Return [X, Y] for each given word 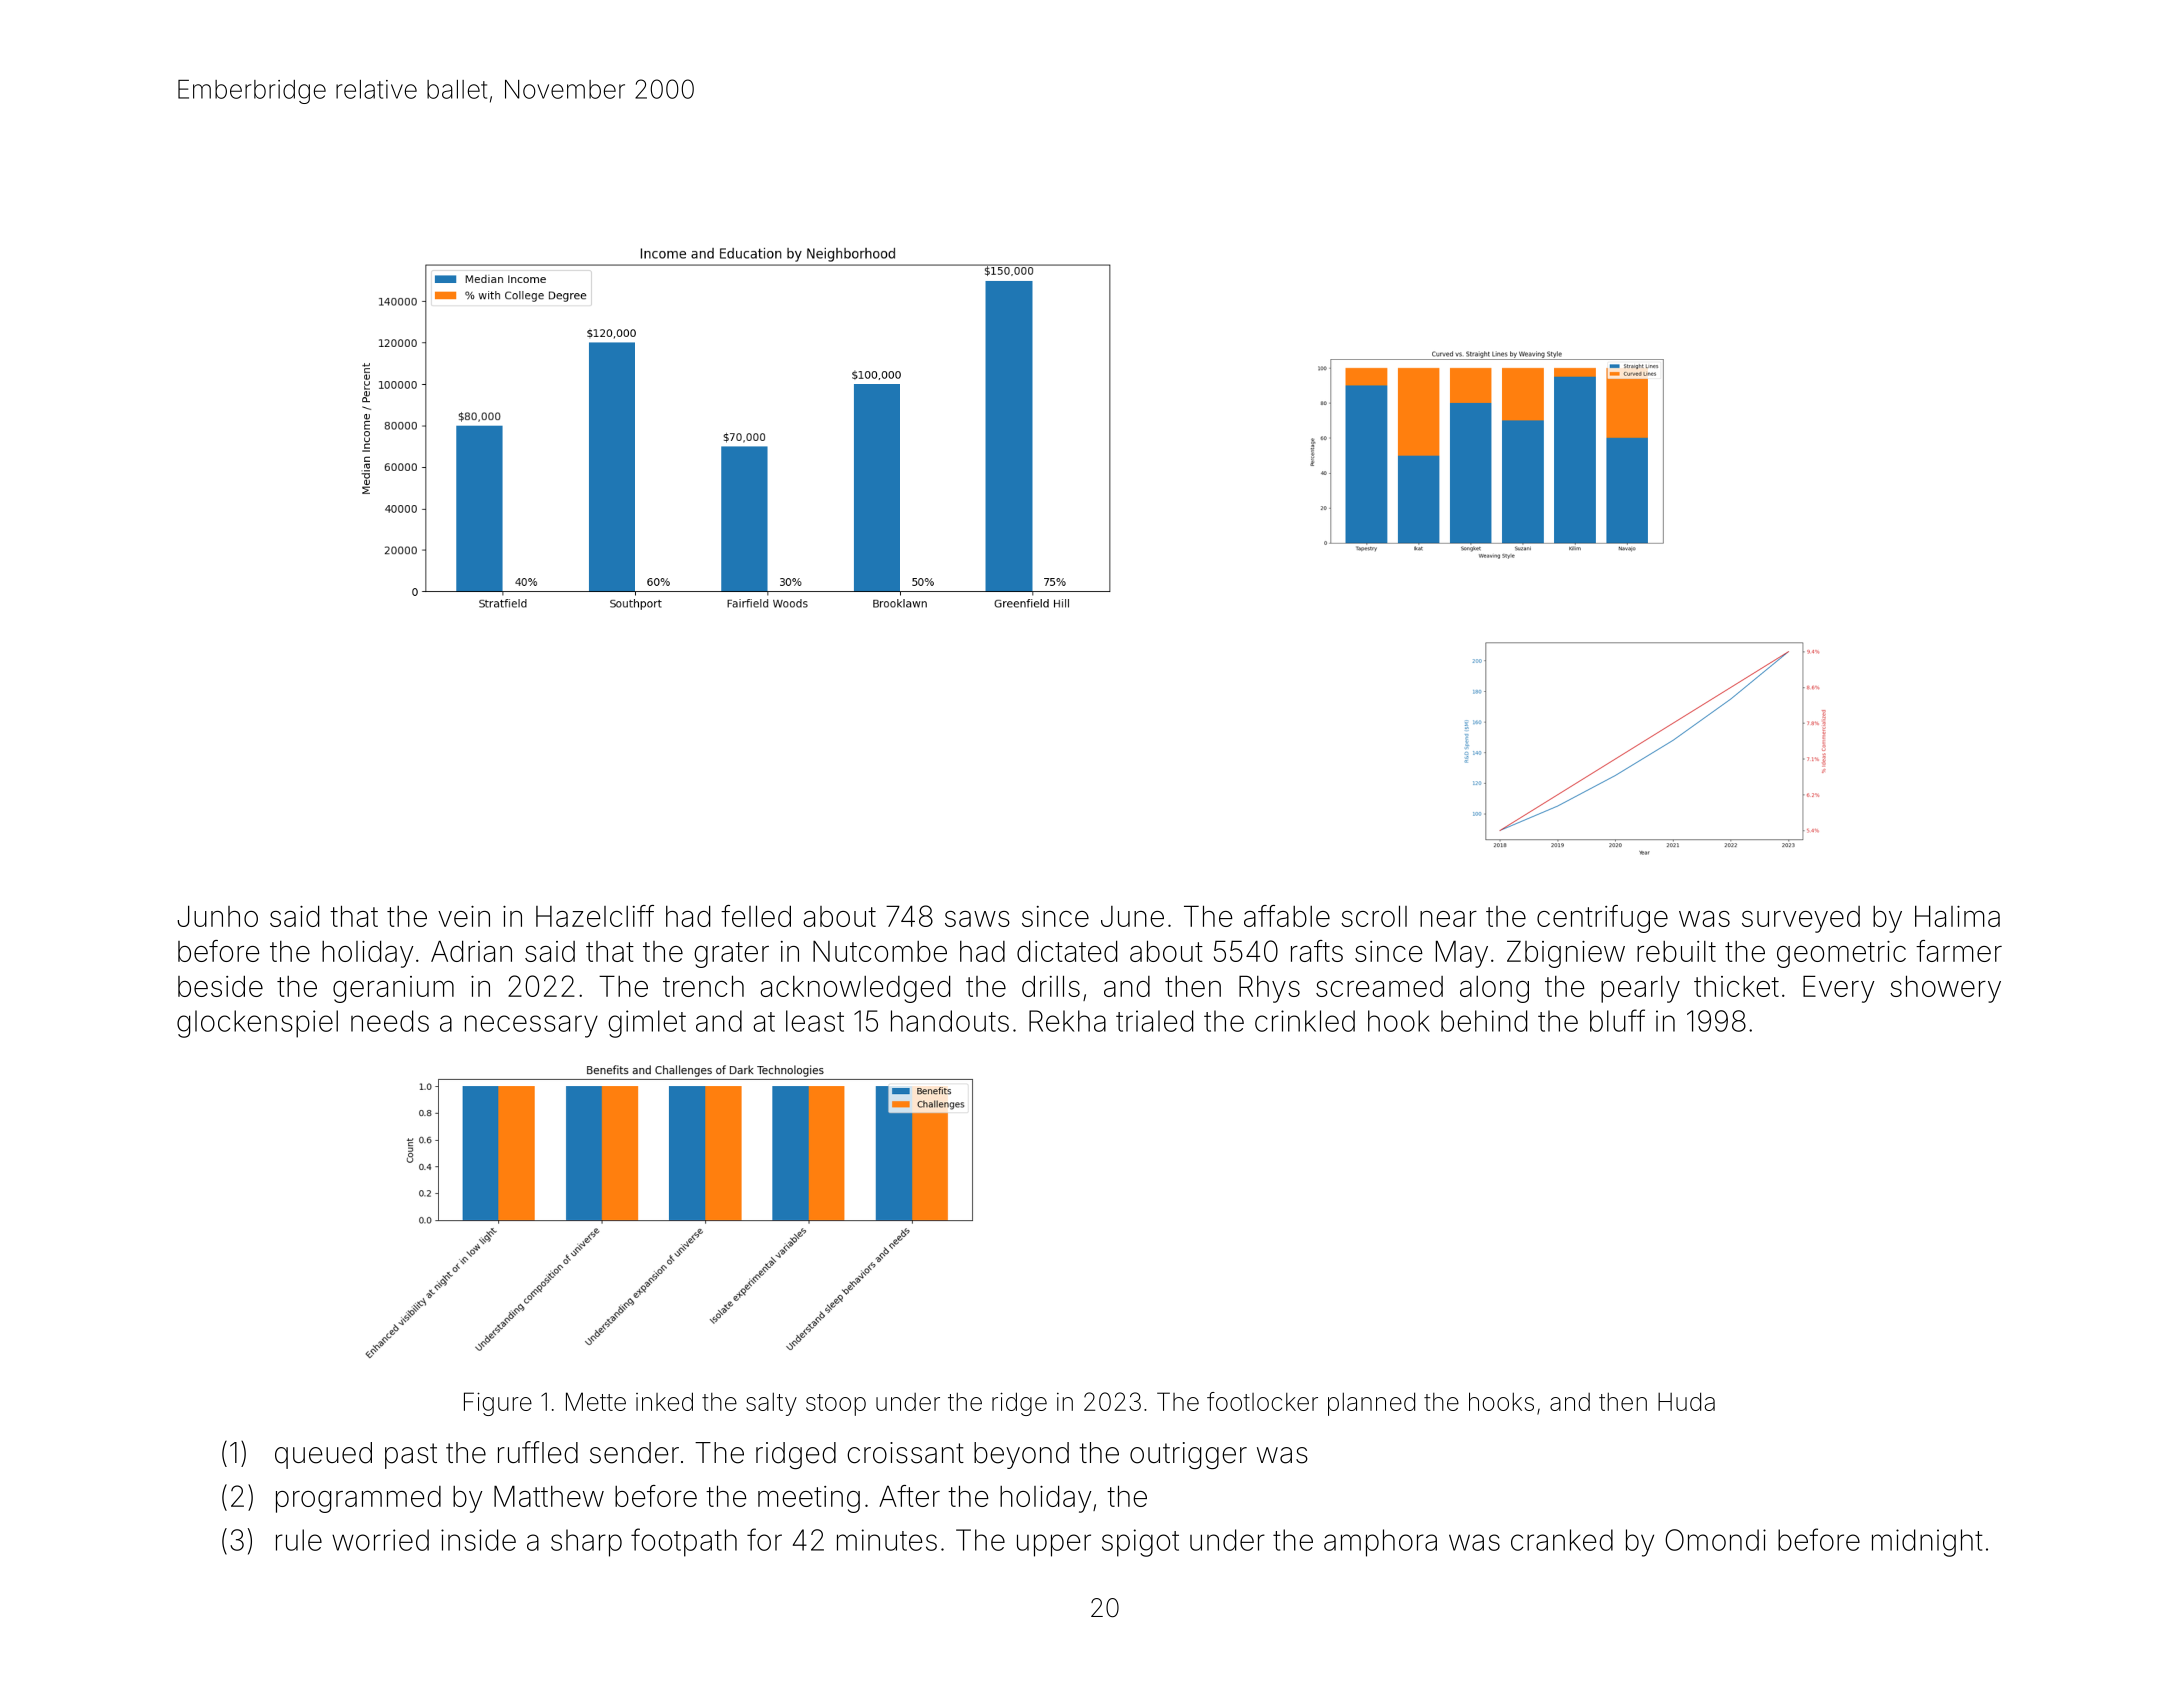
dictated [1067, 951]
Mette [596, 1401]
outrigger [1188, 1455]
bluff [1617, 1020]
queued [323, 1455]
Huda [1686, 1401]
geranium [393, 989]
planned [1371, 1404]
